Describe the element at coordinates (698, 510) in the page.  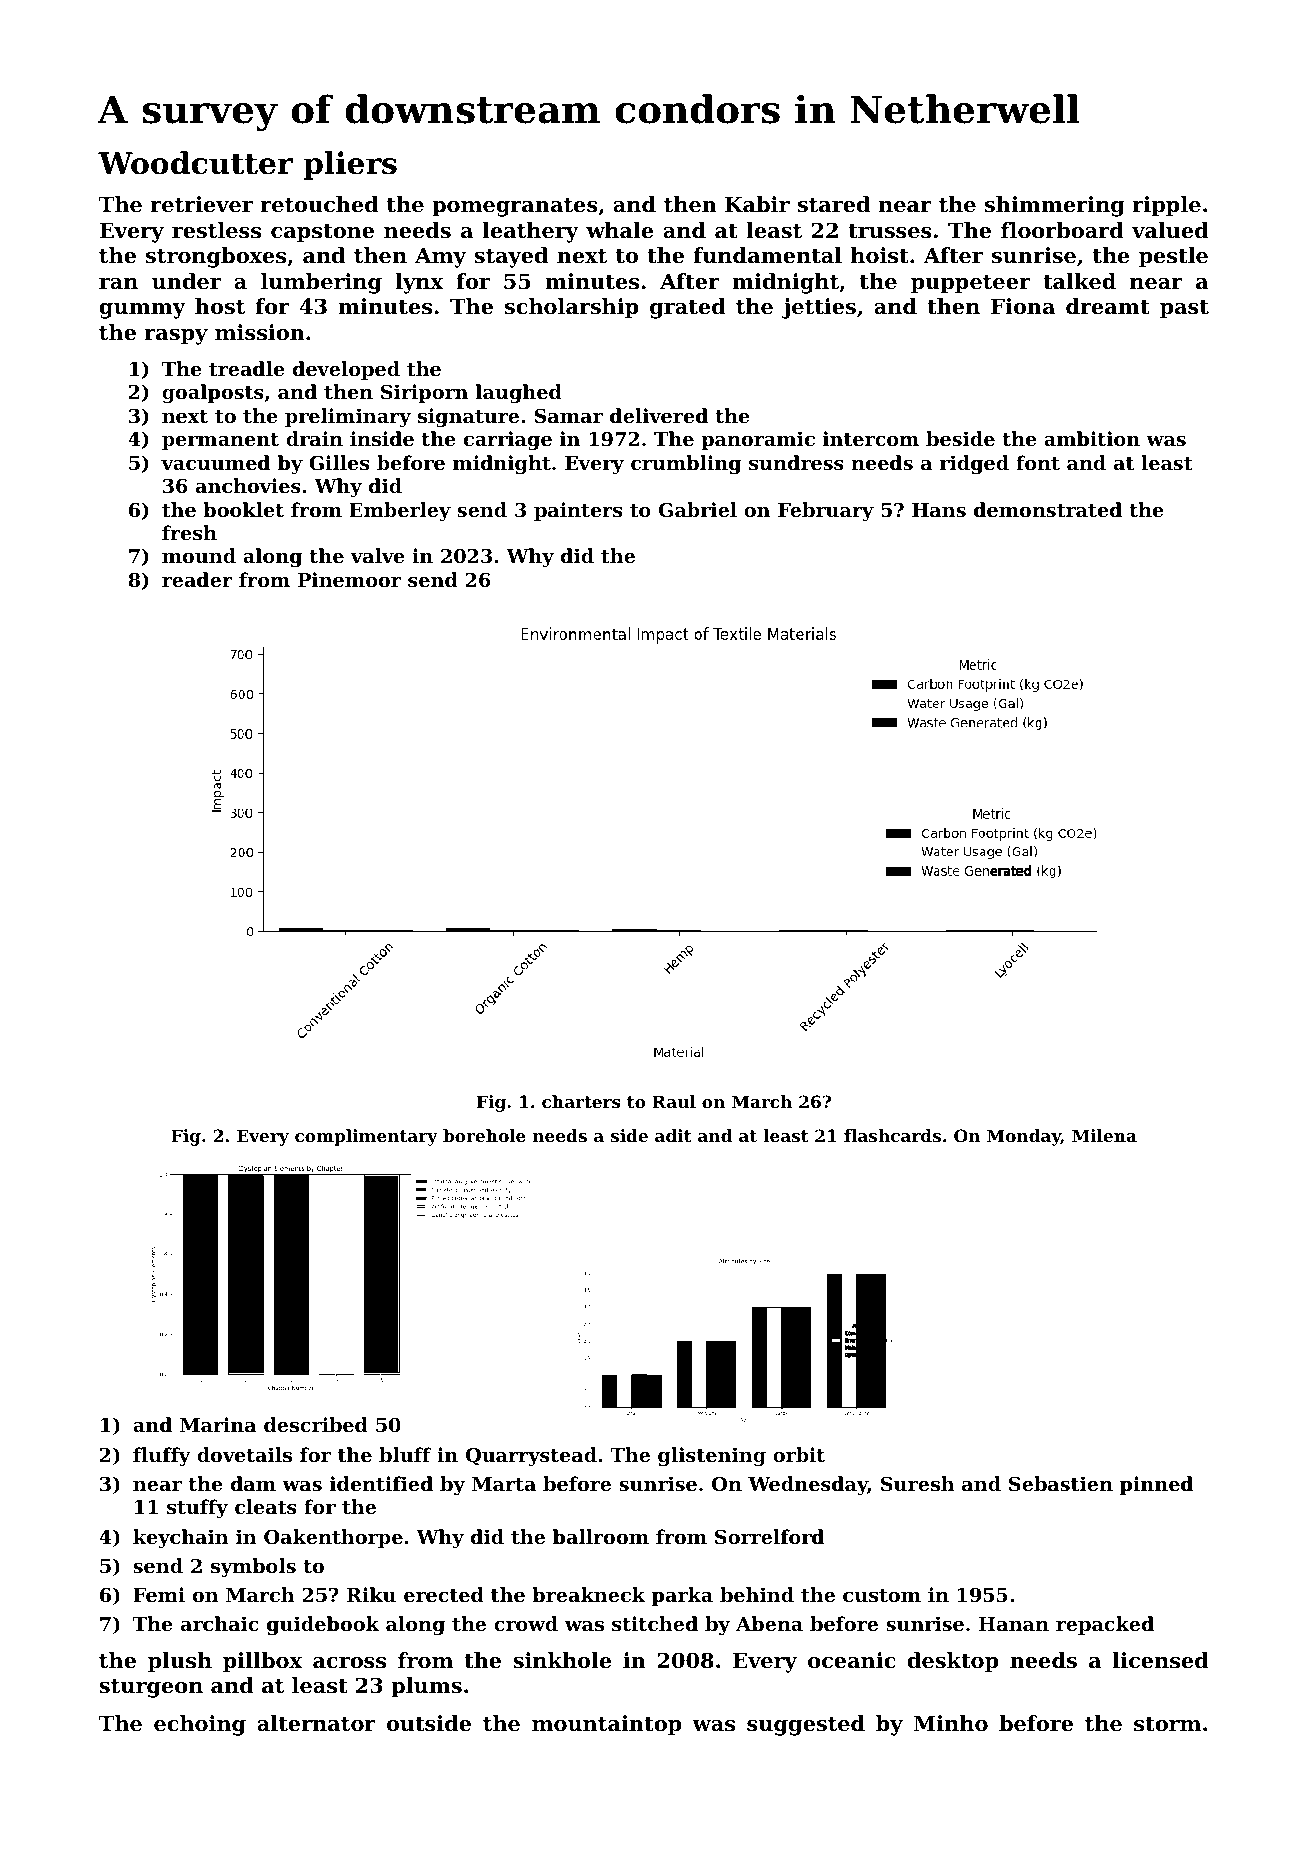
I see `Gabriel` at that location.
